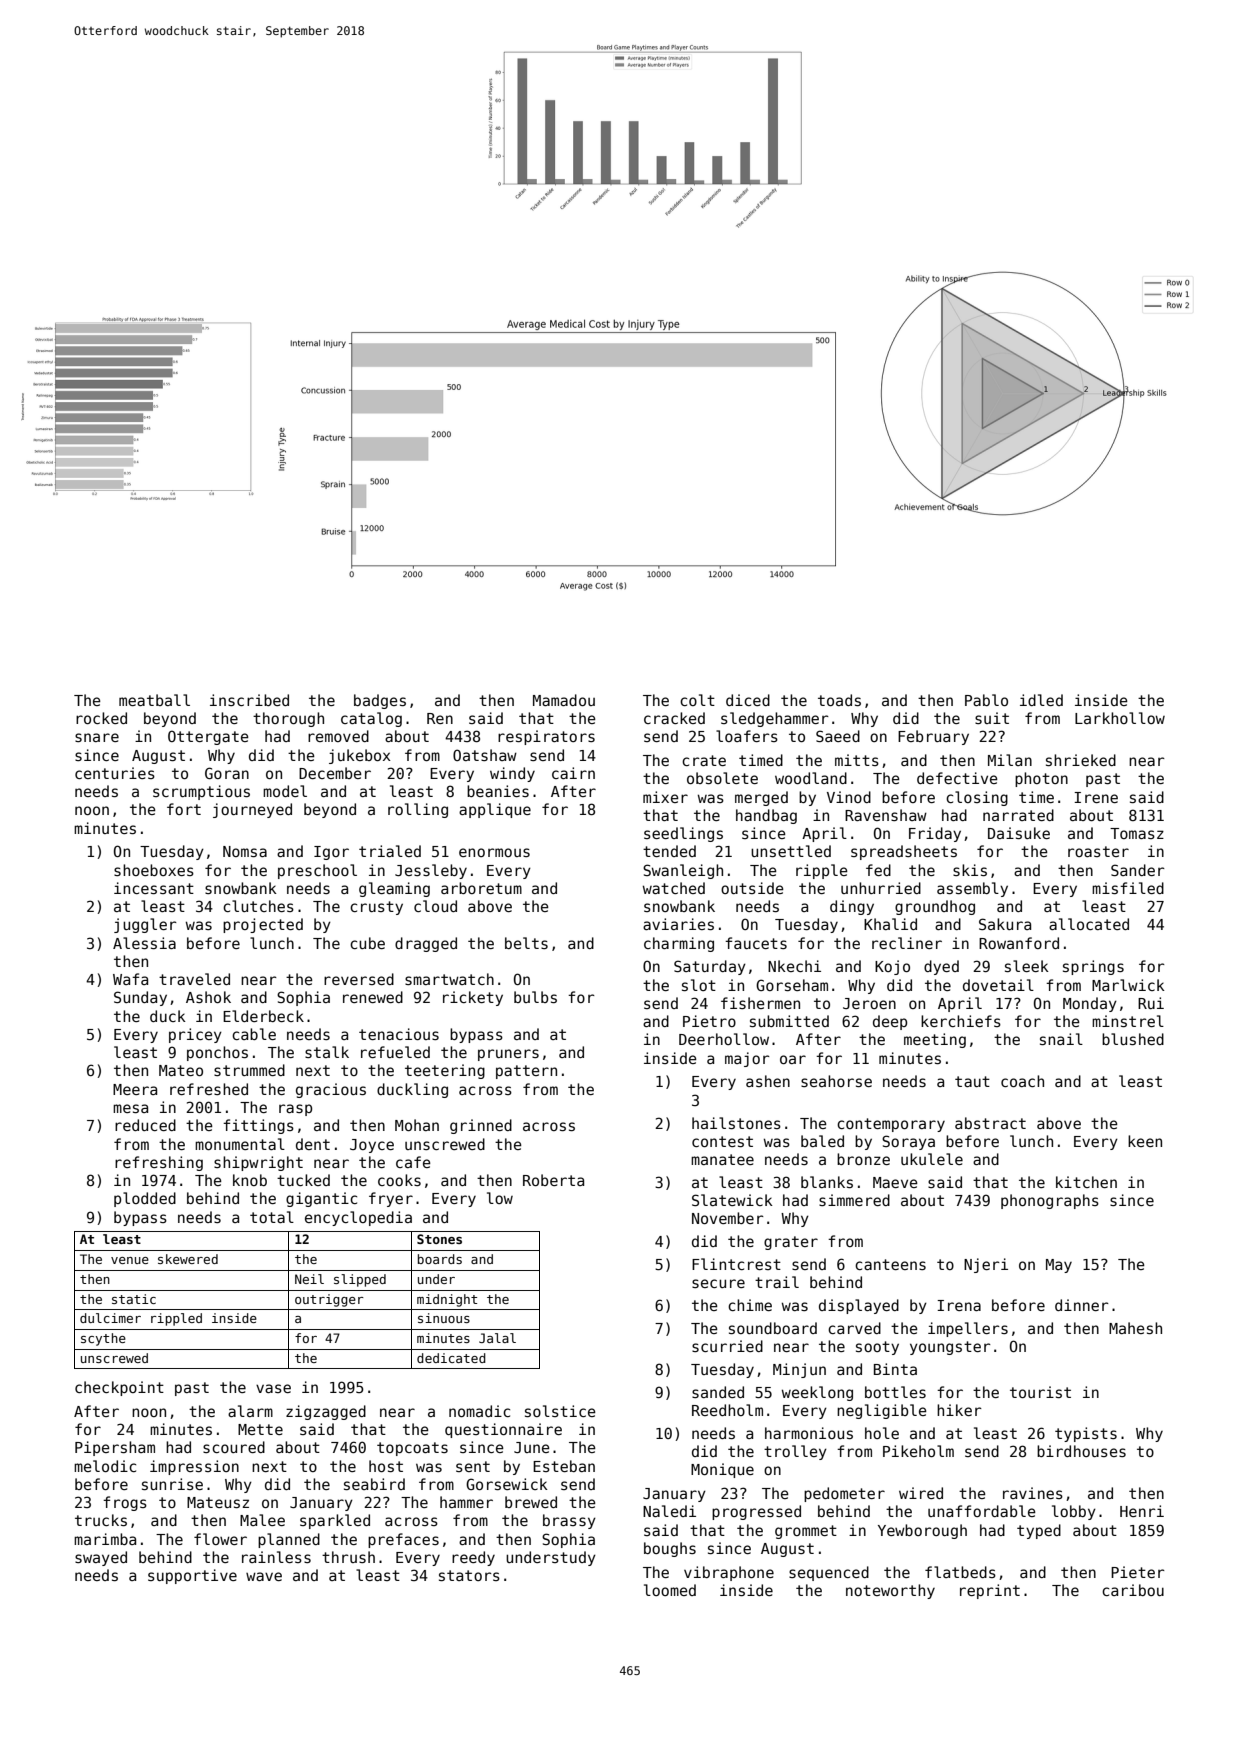  Describe the element at coordinates (526, 943) in the screenshot. I see `belts` at that location.
